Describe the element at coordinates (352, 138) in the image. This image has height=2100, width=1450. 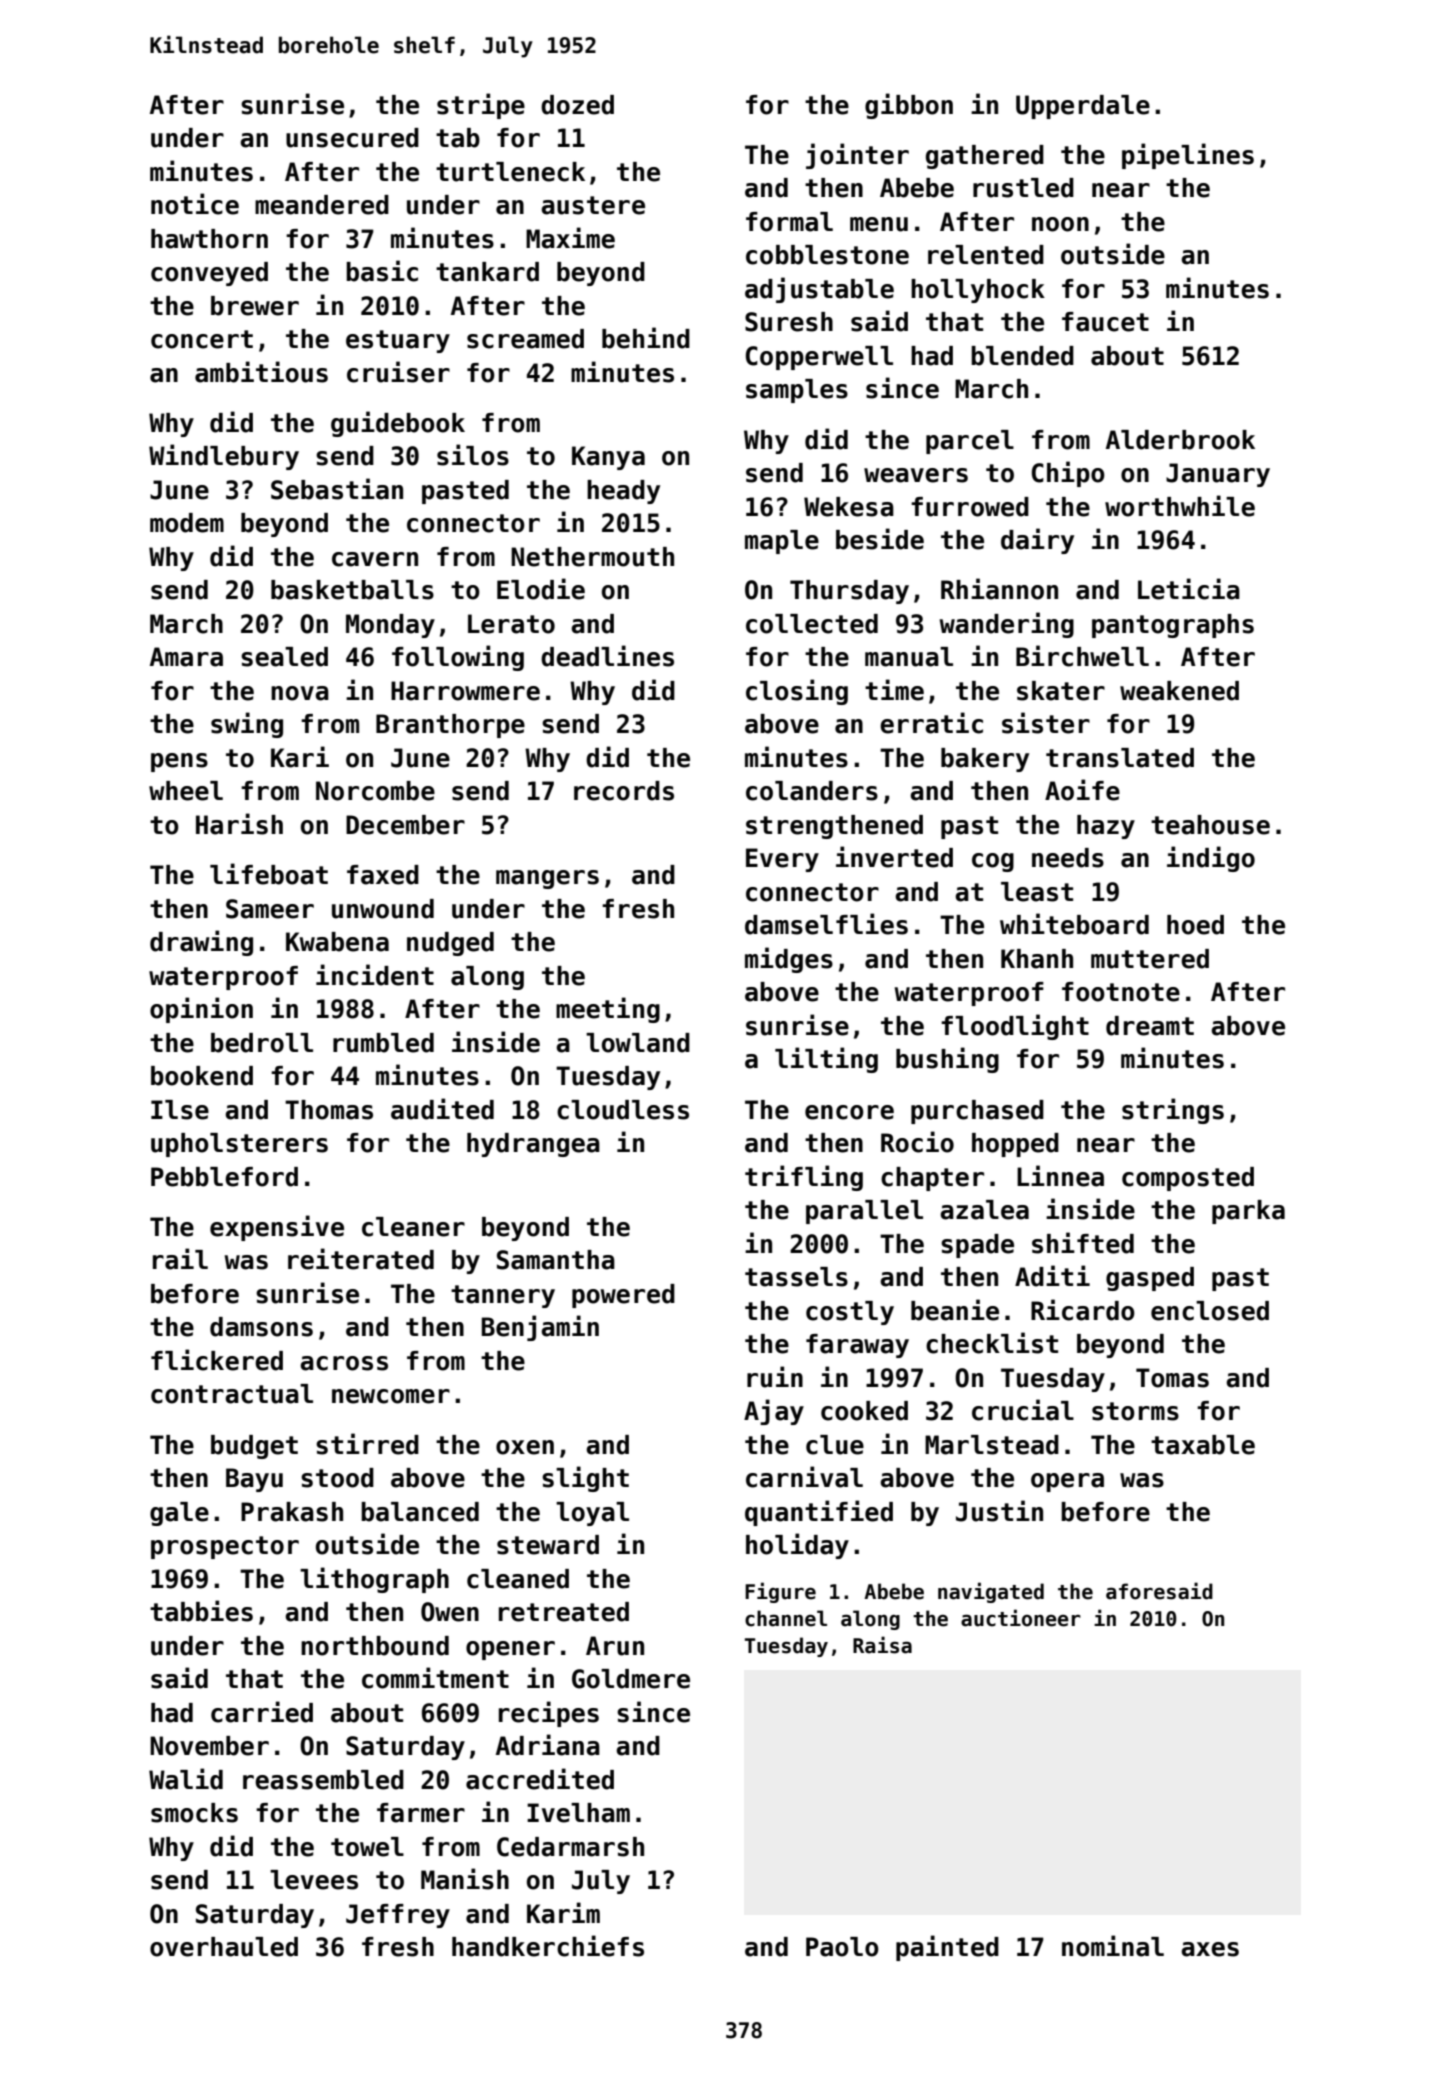
I see `unsecured` at that location.
